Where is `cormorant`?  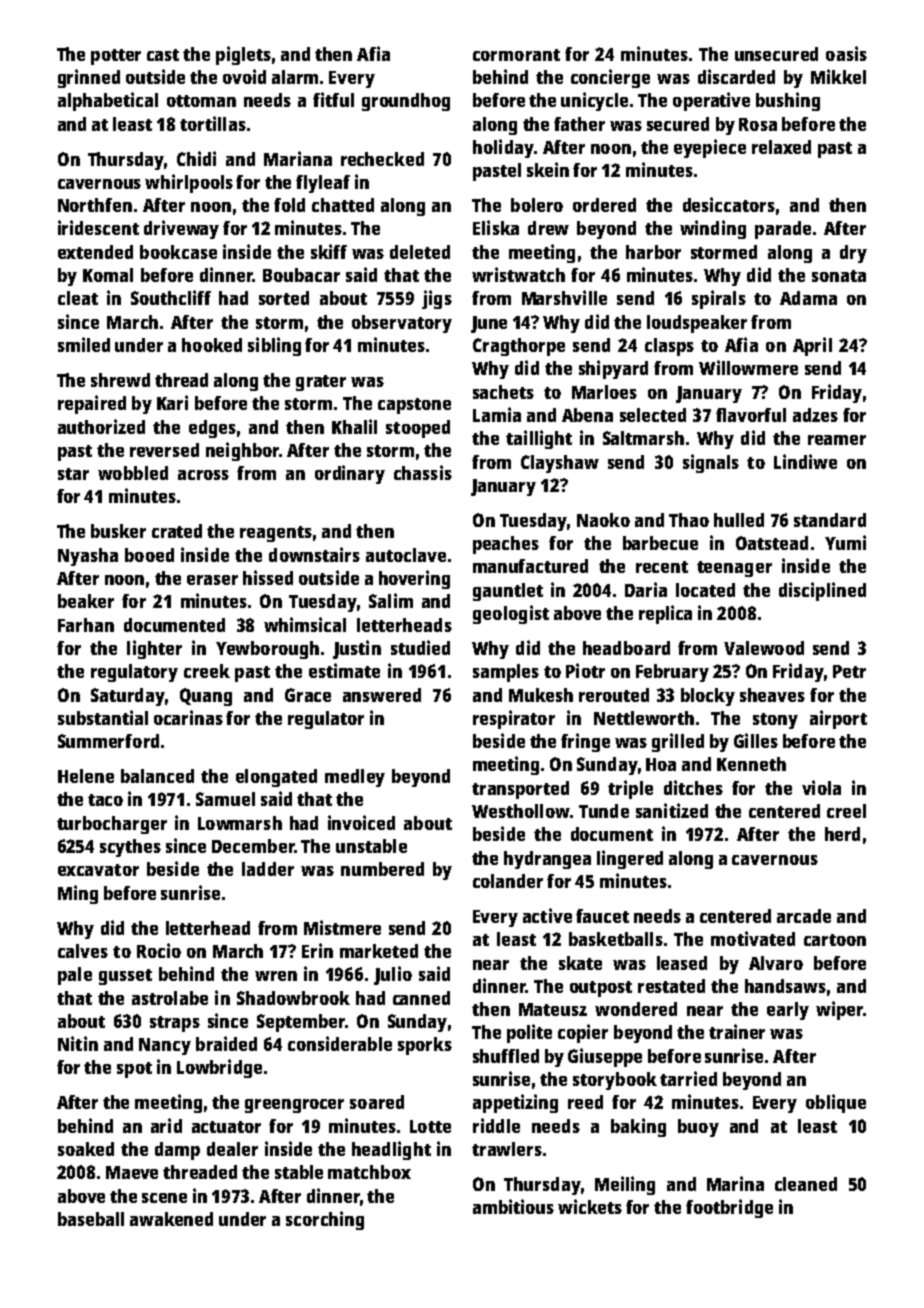 cormorant is located at coordinates (516, 55).
